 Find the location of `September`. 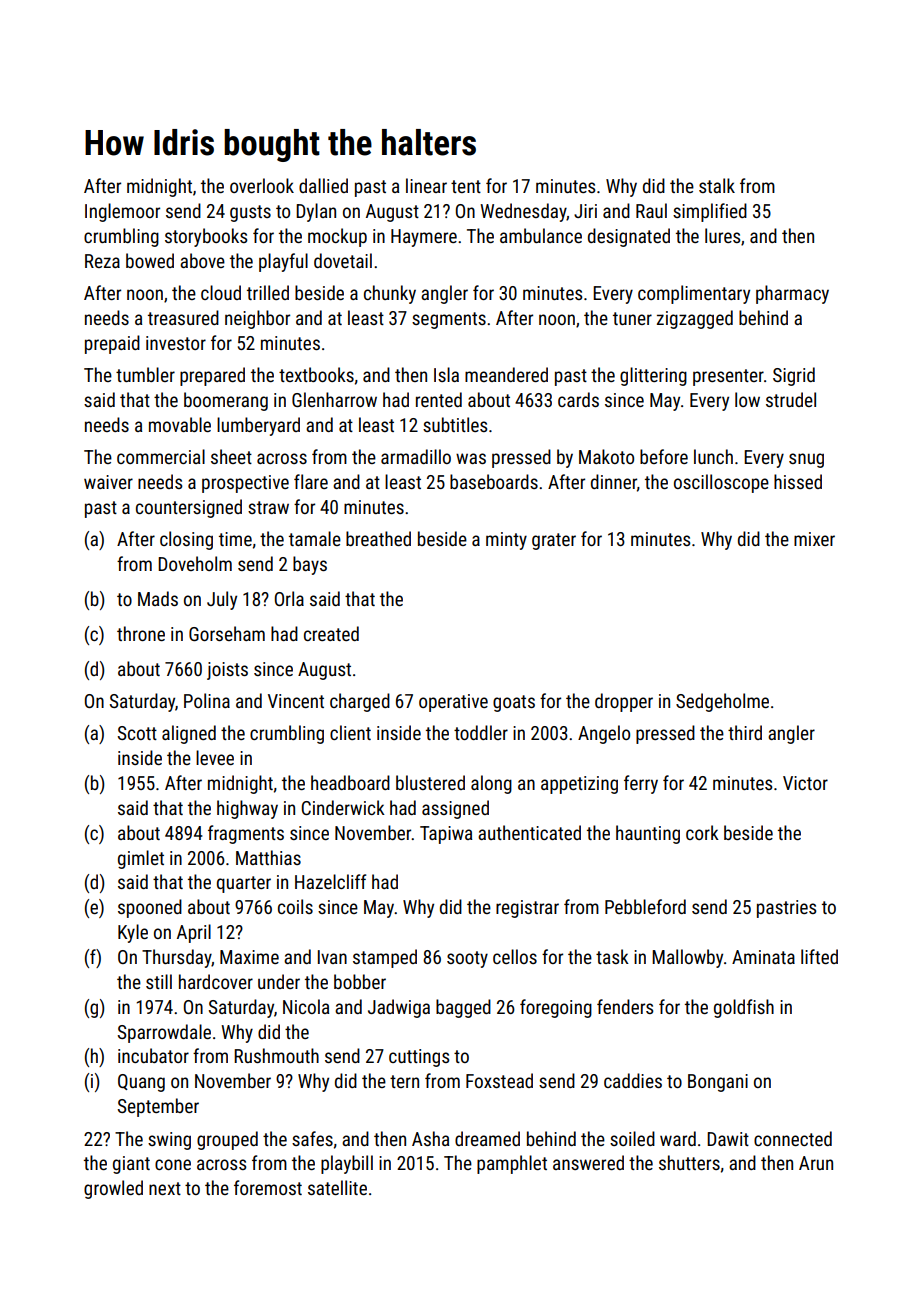

September is located at coordinates (158, 1107).
